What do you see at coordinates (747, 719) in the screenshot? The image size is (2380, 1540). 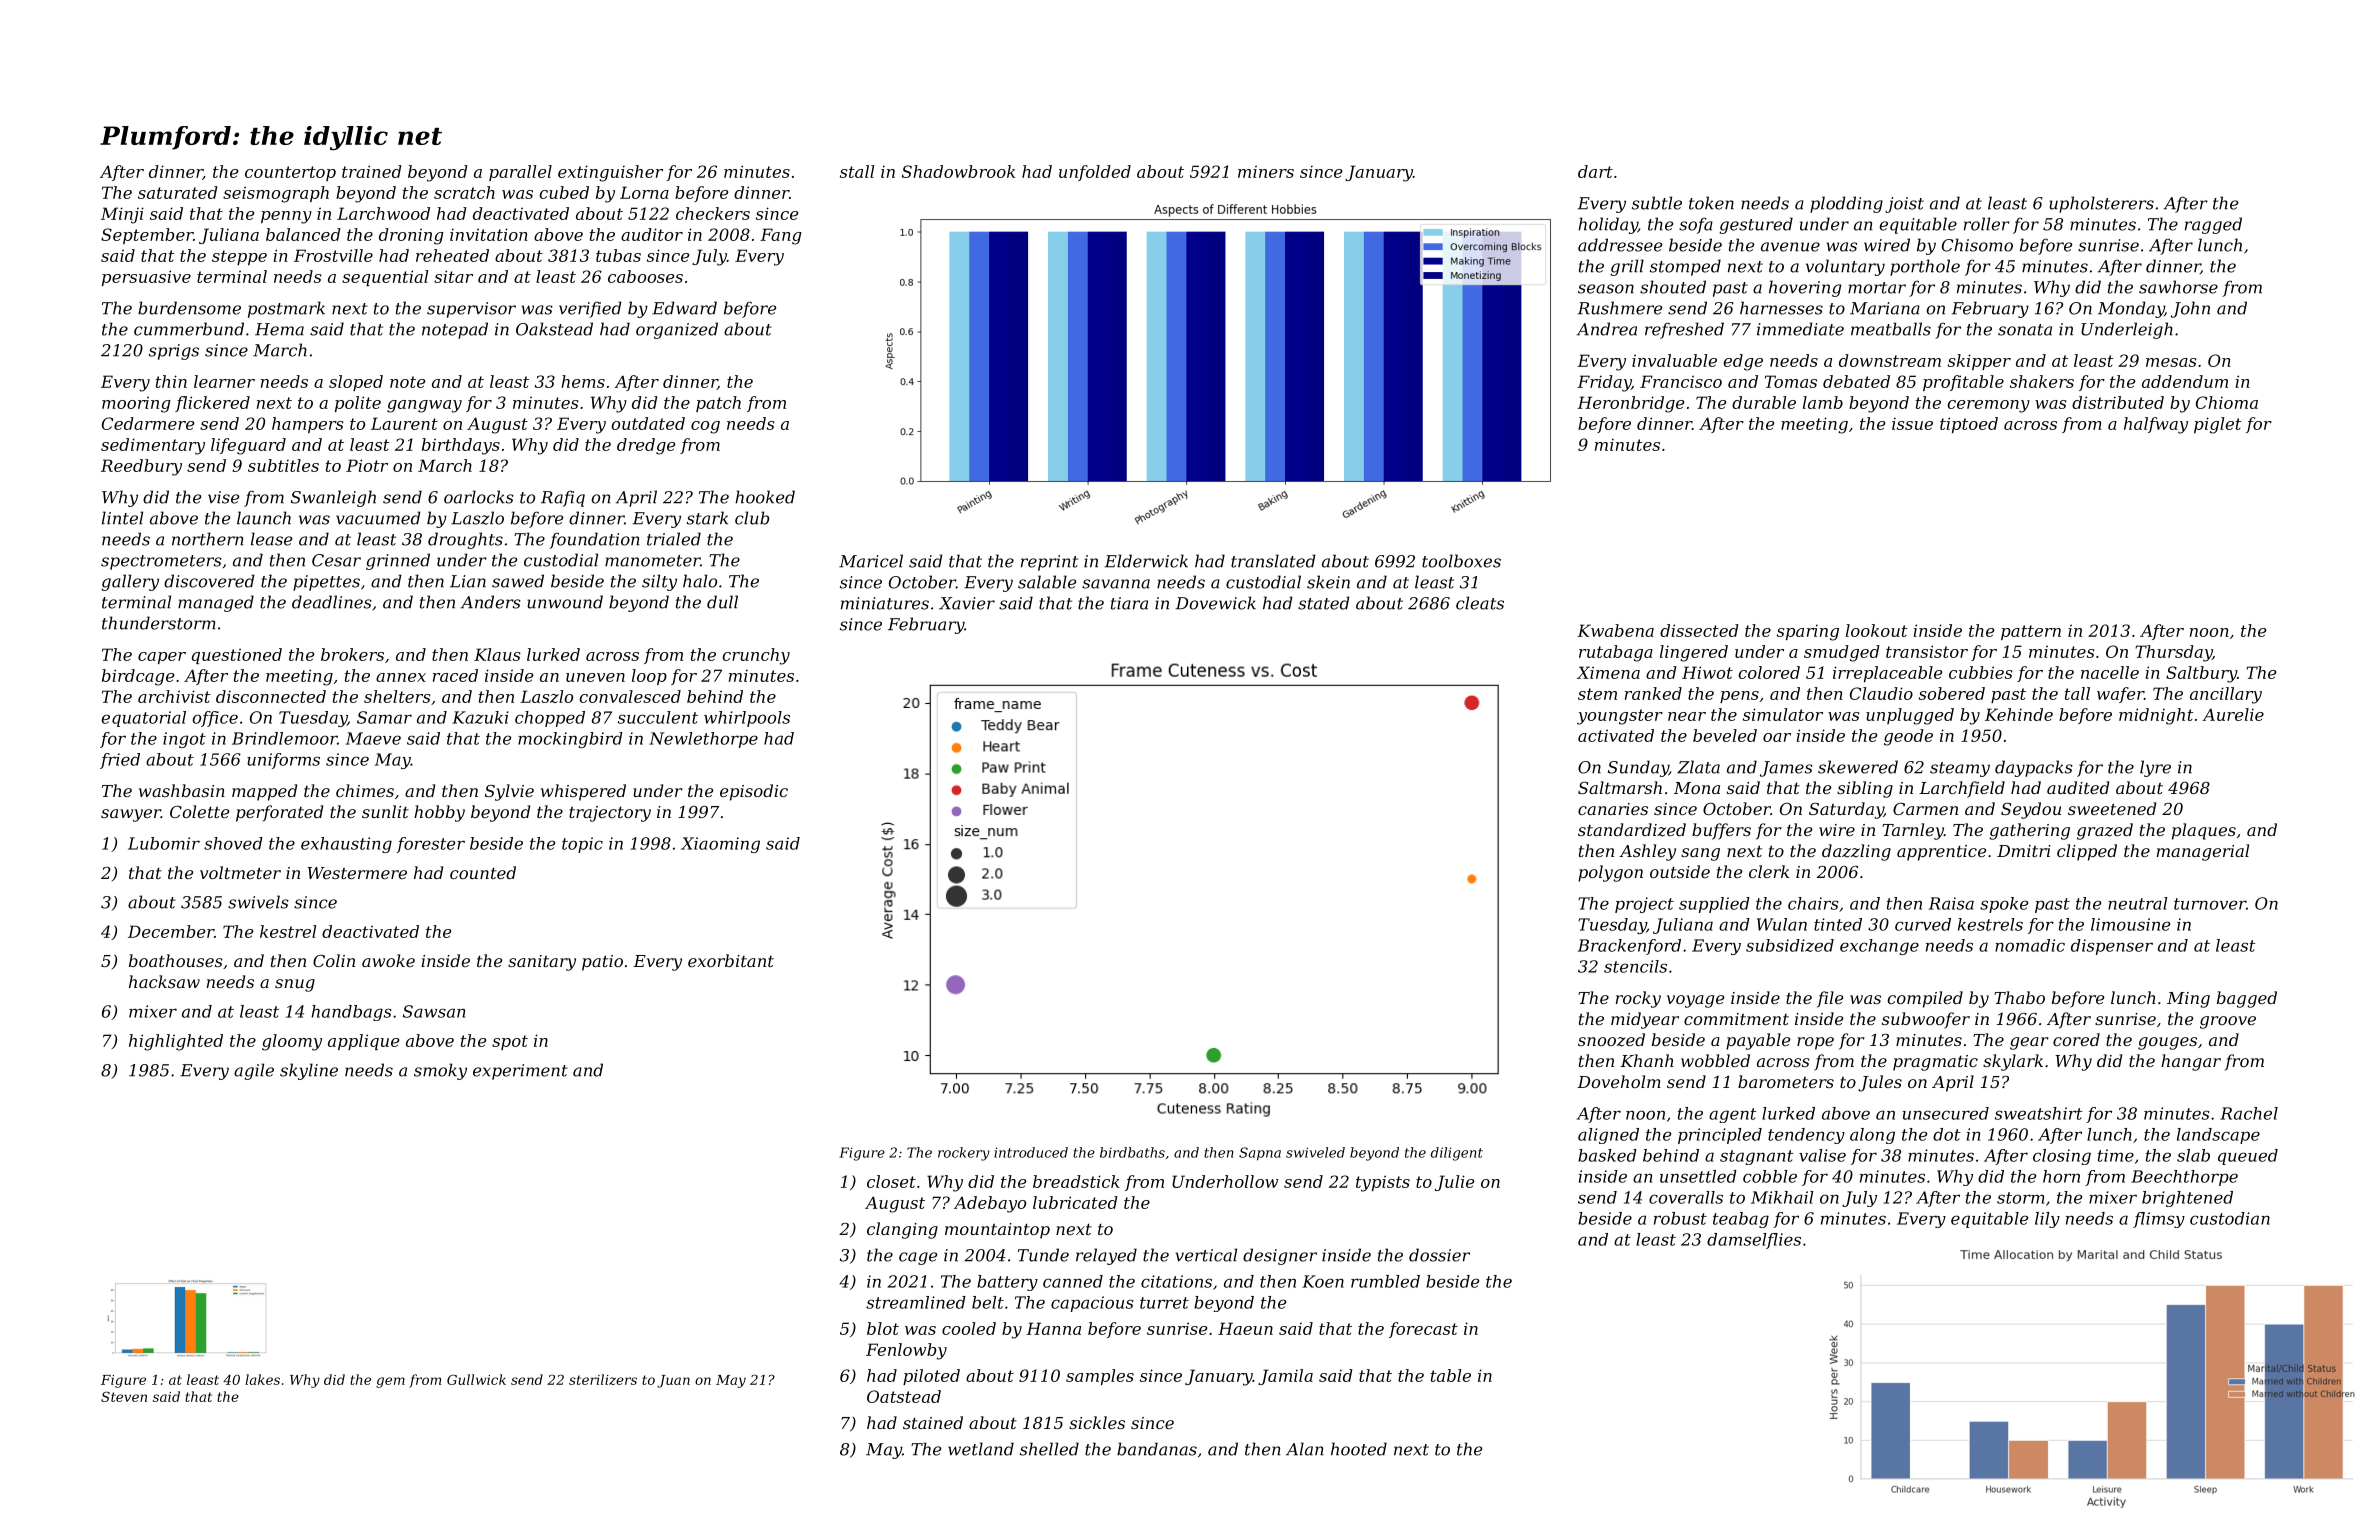 I see `whirlpools` at bounding box center [747, 719].
